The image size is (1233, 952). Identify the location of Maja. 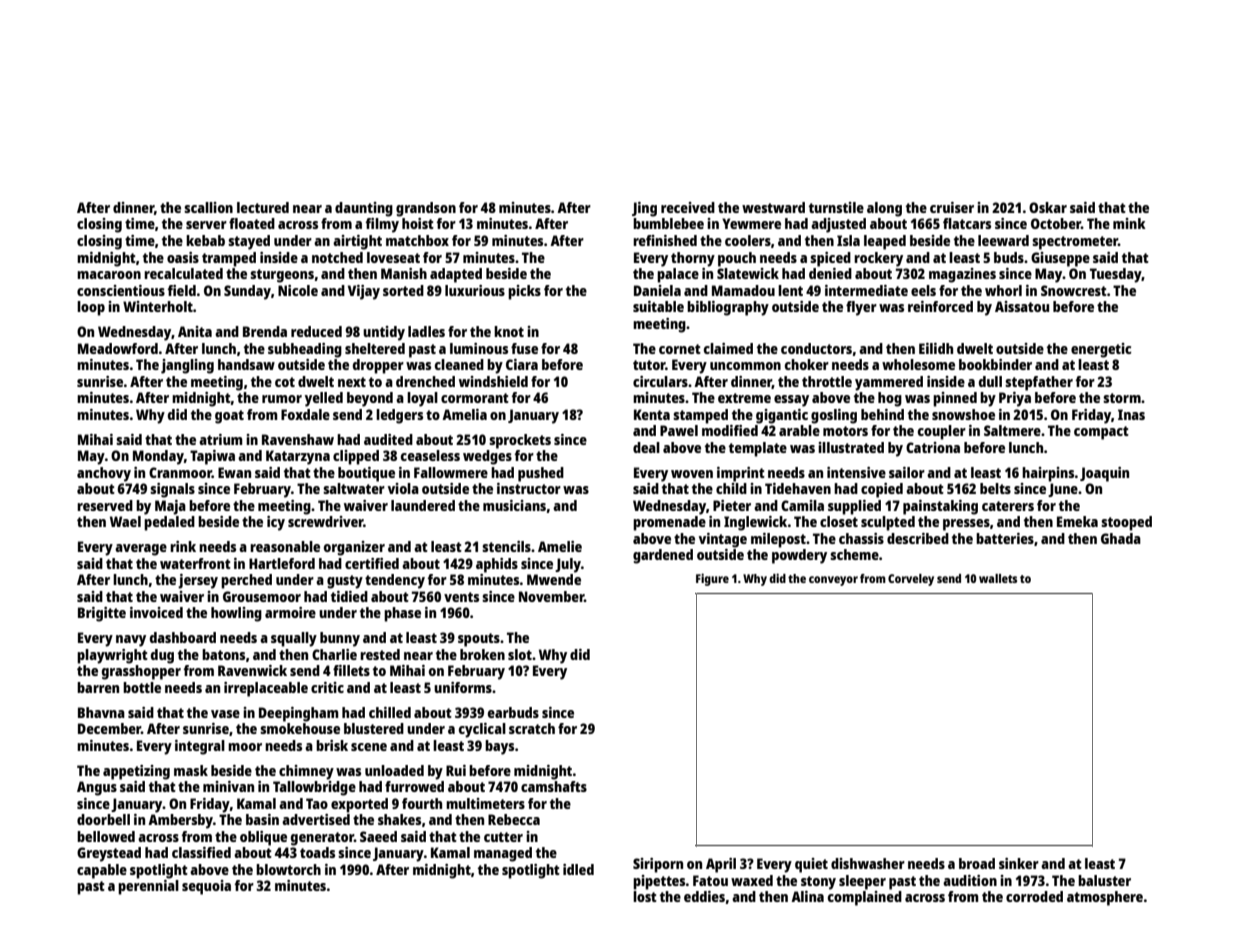
(170, 507).
